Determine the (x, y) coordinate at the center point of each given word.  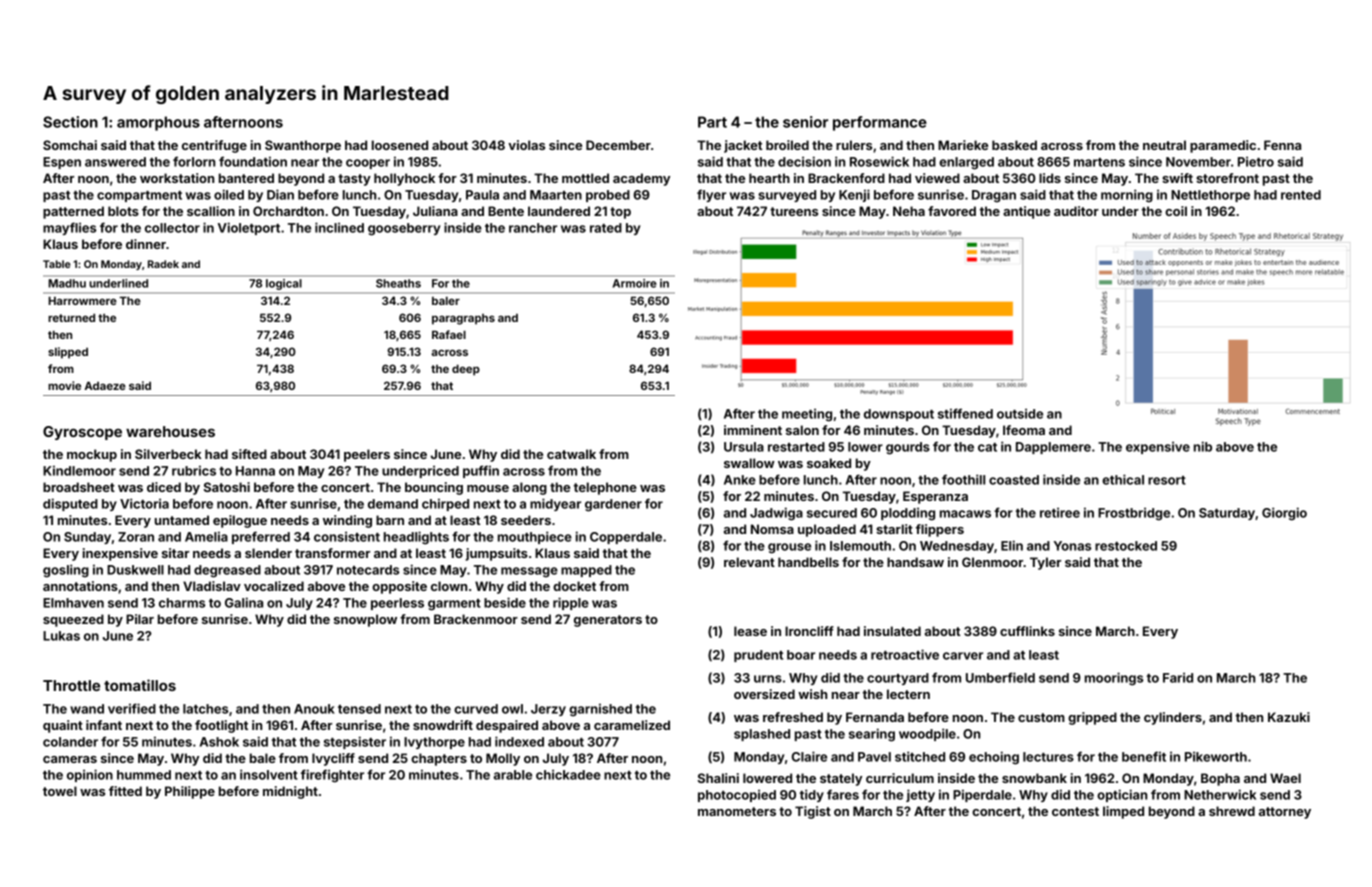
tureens (794, 211)
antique (1026, 212)
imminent (753, 430)
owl (512, 709)
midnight (290, 792)
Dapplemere (1053, 448)
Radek (163, 264)
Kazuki (1289, 717)
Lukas (61, 636)
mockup (92, 455)
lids (1050, 178)
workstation (177, 178)
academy (641, 179)
